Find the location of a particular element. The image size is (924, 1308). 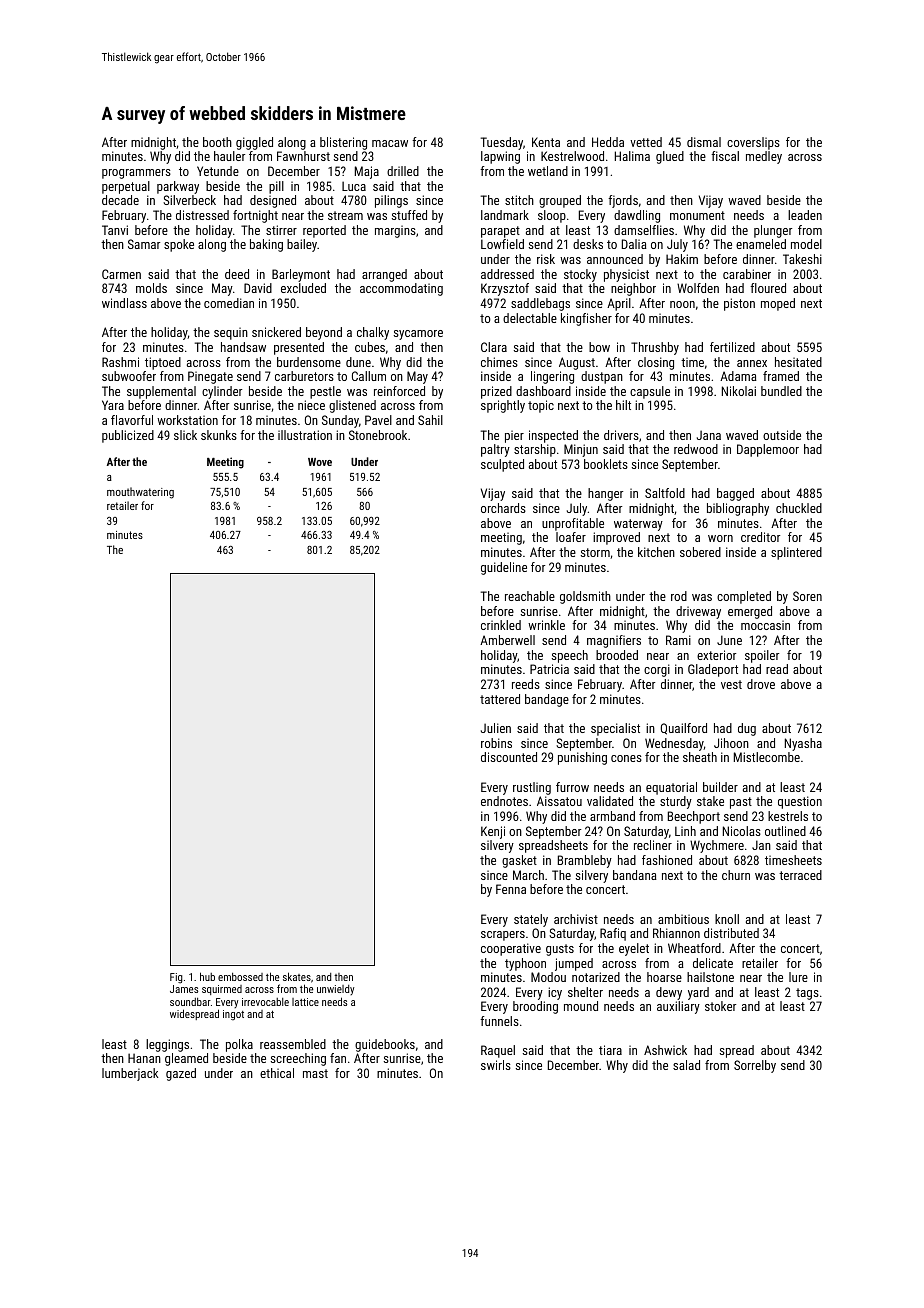

hub is located at coordinates (207, 976).
